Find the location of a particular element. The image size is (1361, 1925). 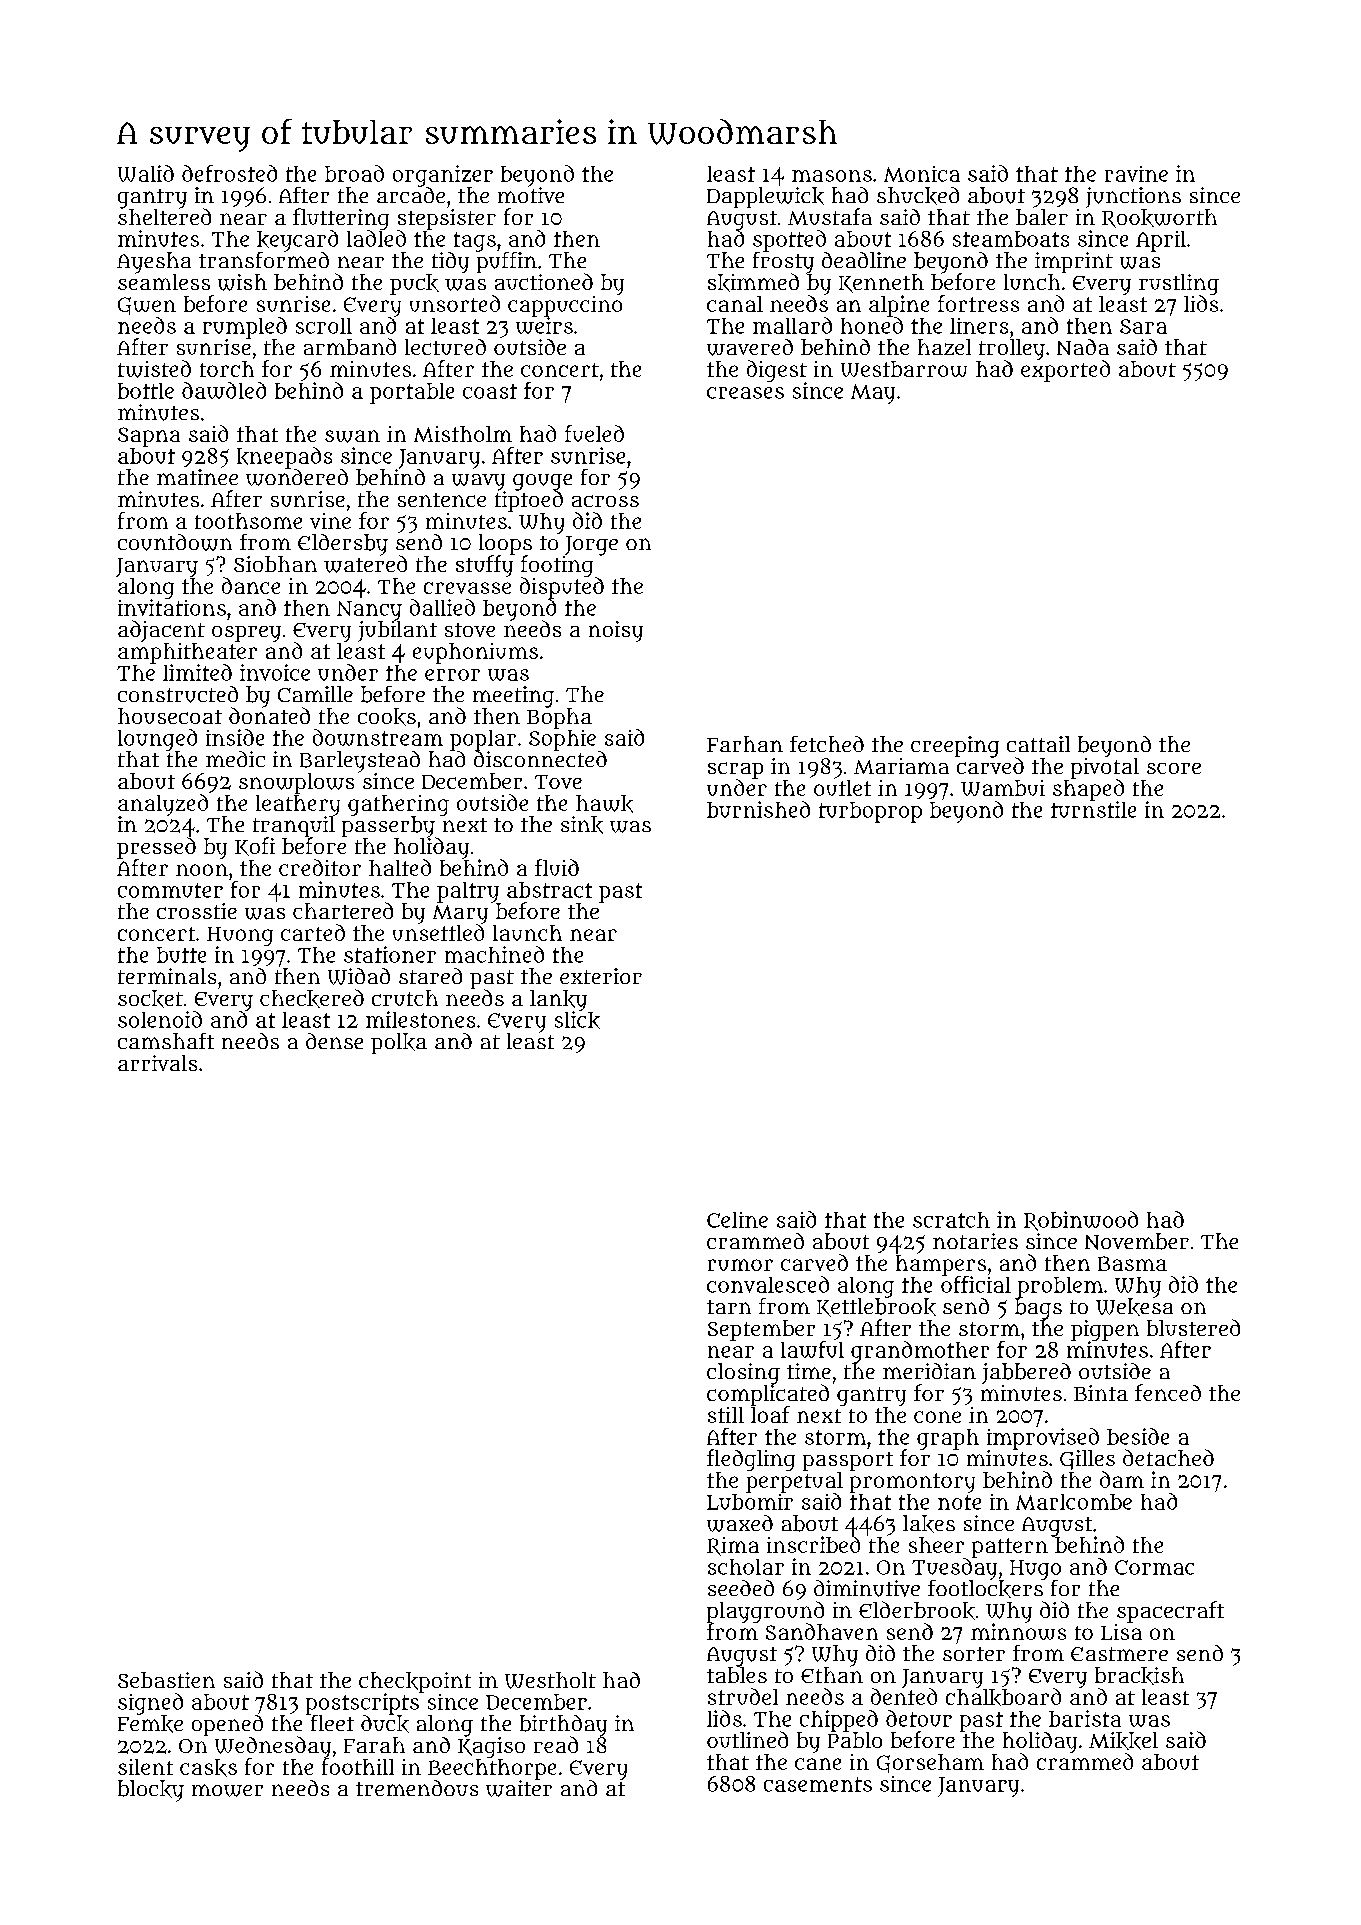

waiter is located at coordinates (519, 1788).
